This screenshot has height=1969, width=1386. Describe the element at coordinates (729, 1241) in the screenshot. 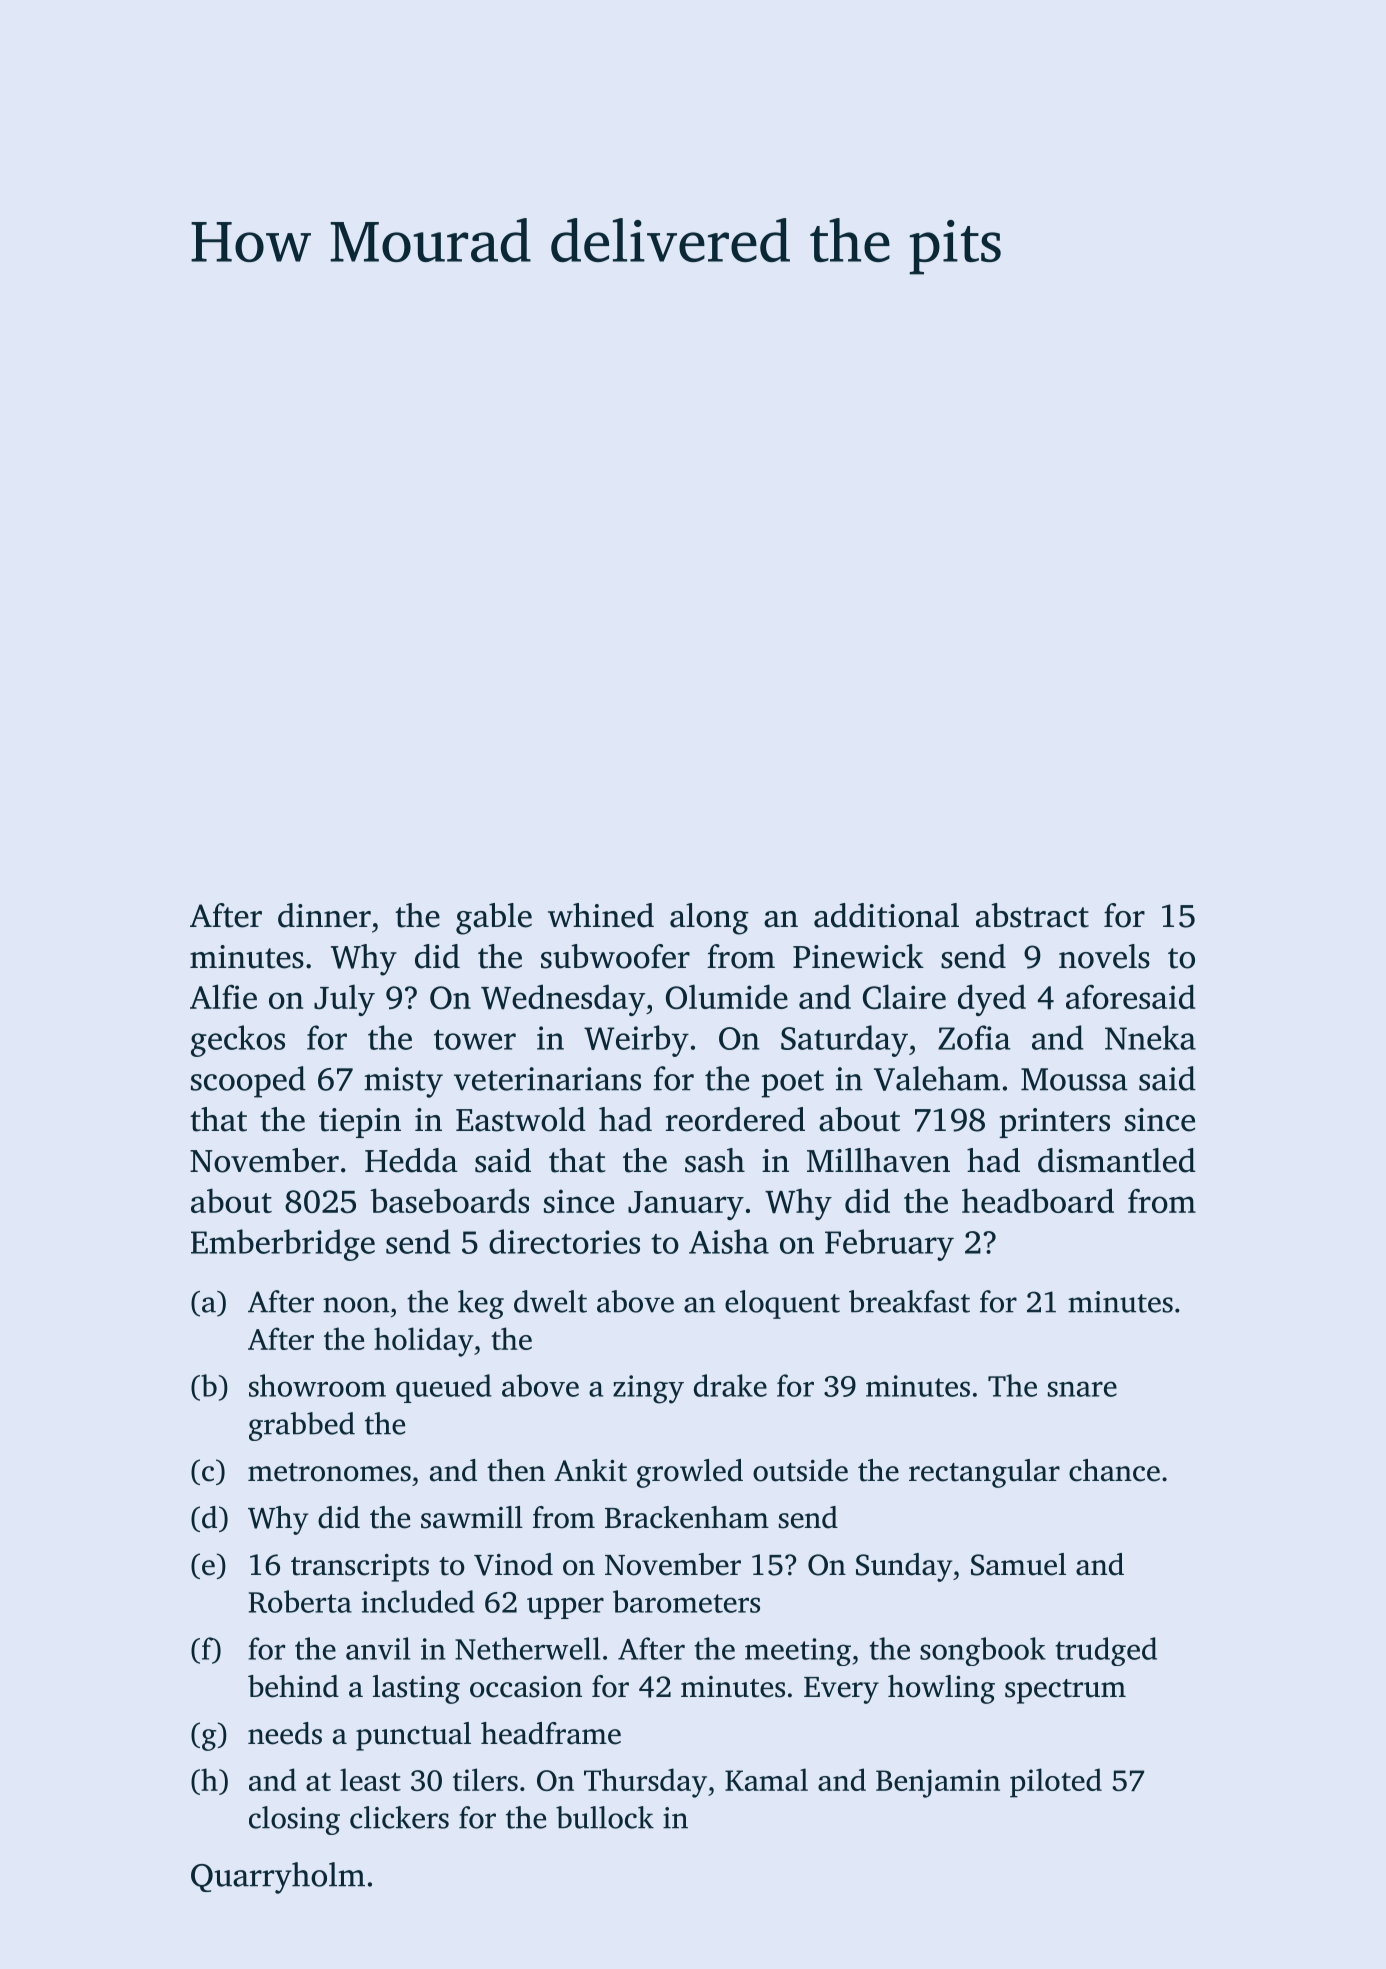

I see `Aisha` at that location.
